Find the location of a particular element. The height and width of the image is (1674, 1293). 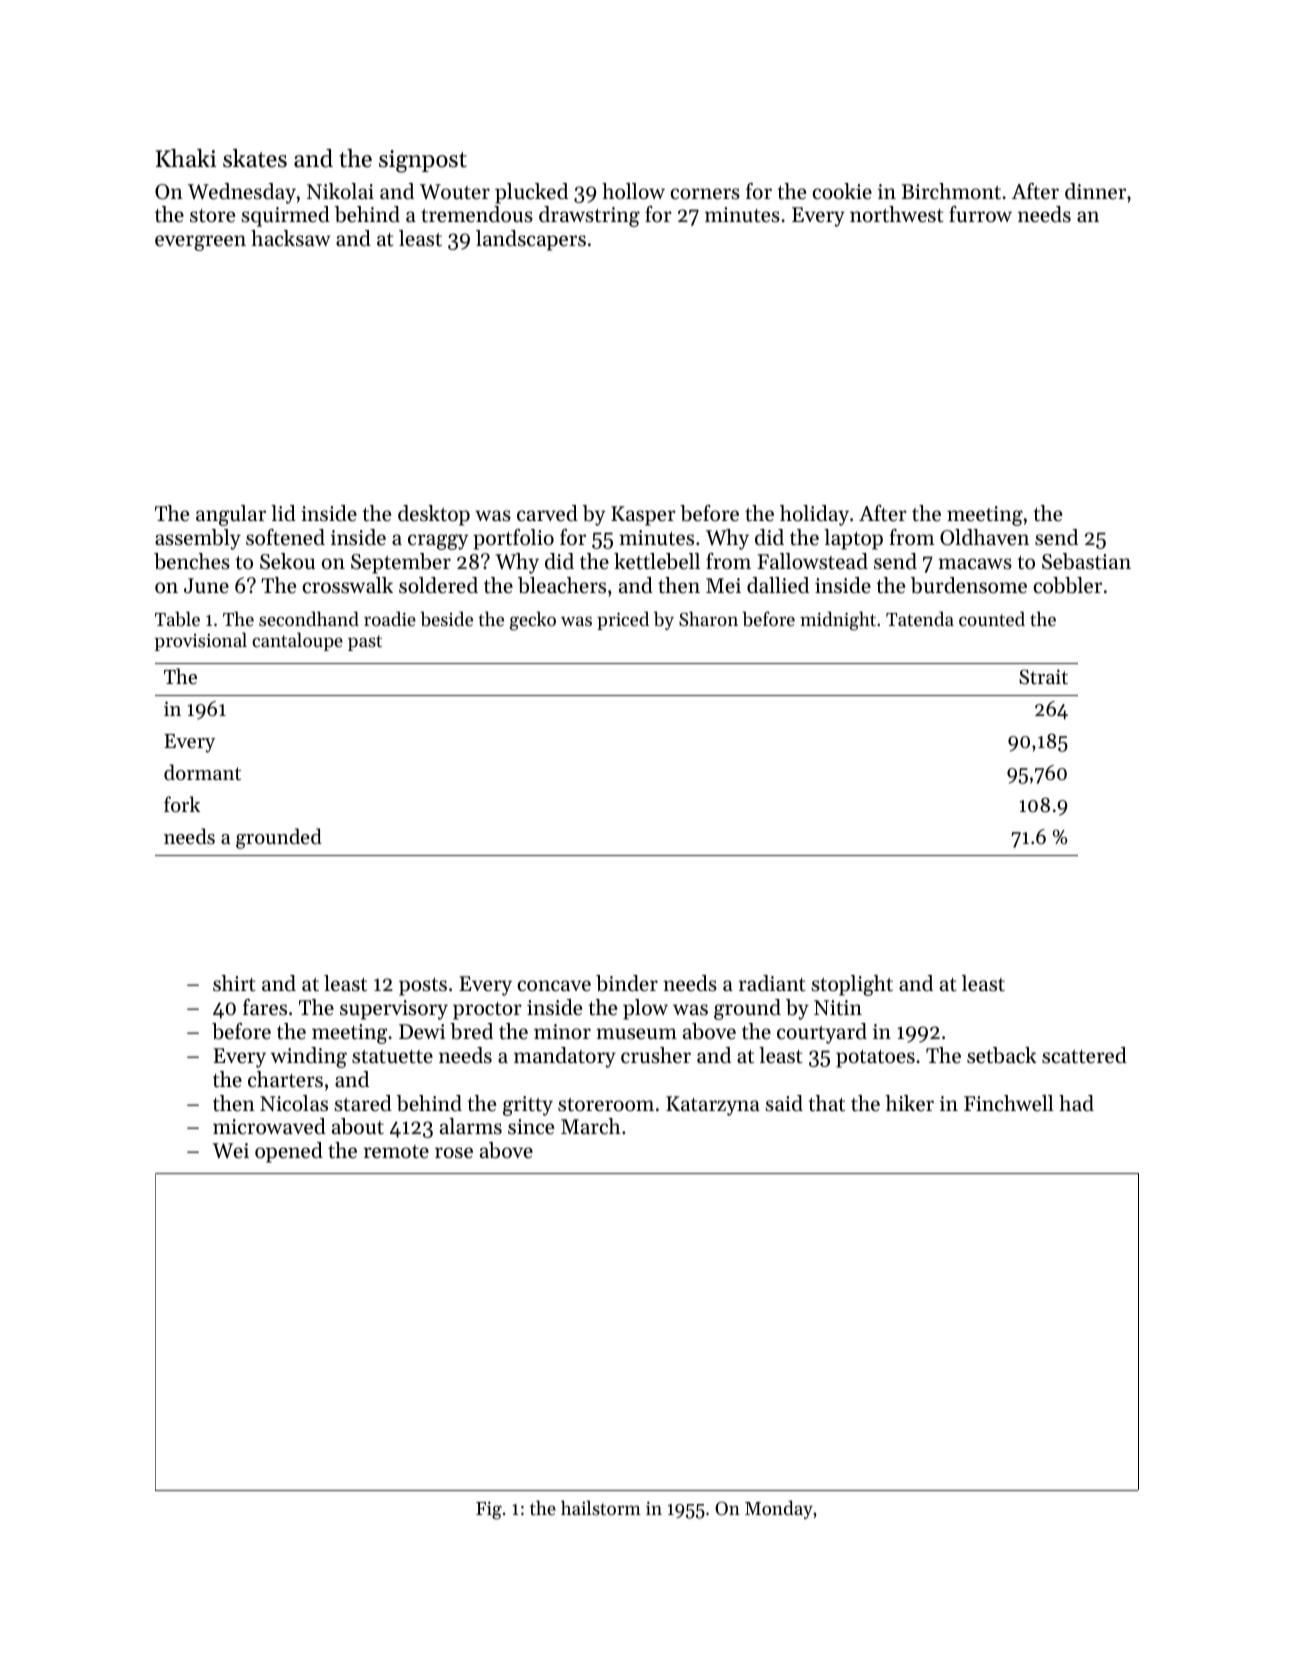

Monday is located at coordinates (779, 1509).
